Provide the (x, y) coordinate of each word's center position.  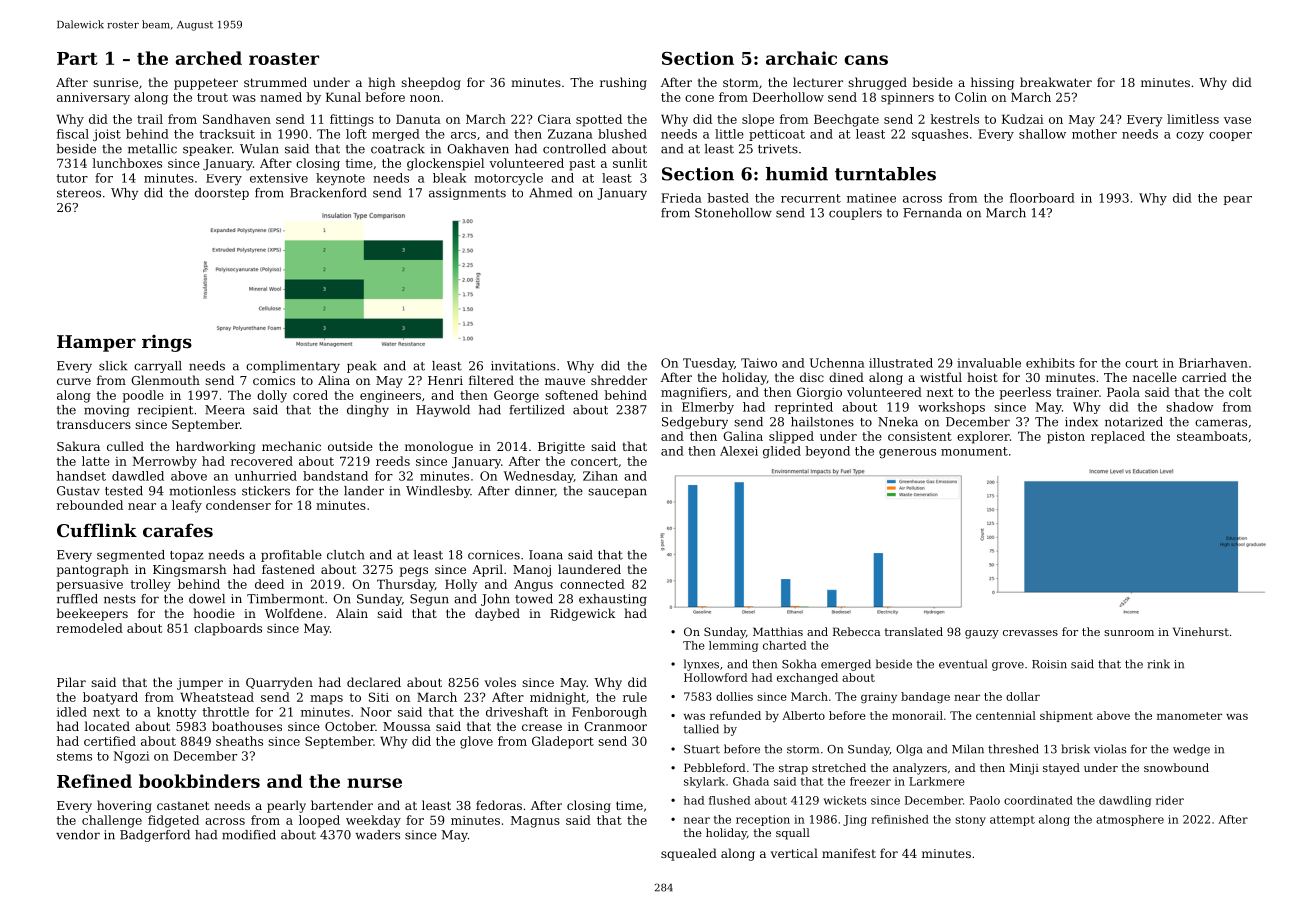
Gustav (78, 491)
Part (77, 58)
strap (793, 769)
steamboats (1212, 436)
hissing (992, 83)
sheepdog (431, 83)
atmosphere (1130, 820)
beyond (827, 452)
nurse (374, 783)
